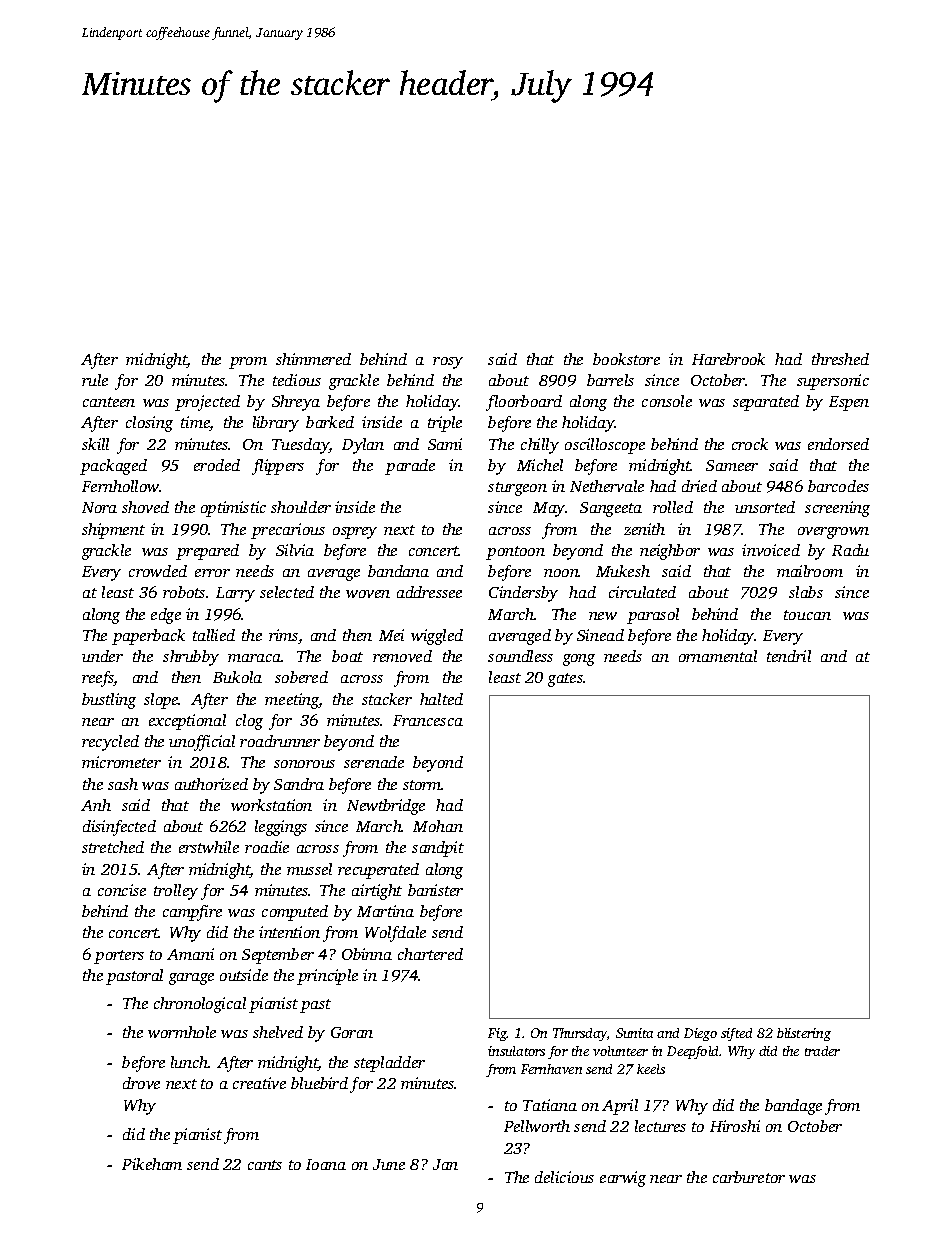 Image resolution: width=952 pixels, height=1233 pixels. What do you see at coordinates (736, 1034) in the page?
I see `sifted` at bounding box center [736, 1034].
